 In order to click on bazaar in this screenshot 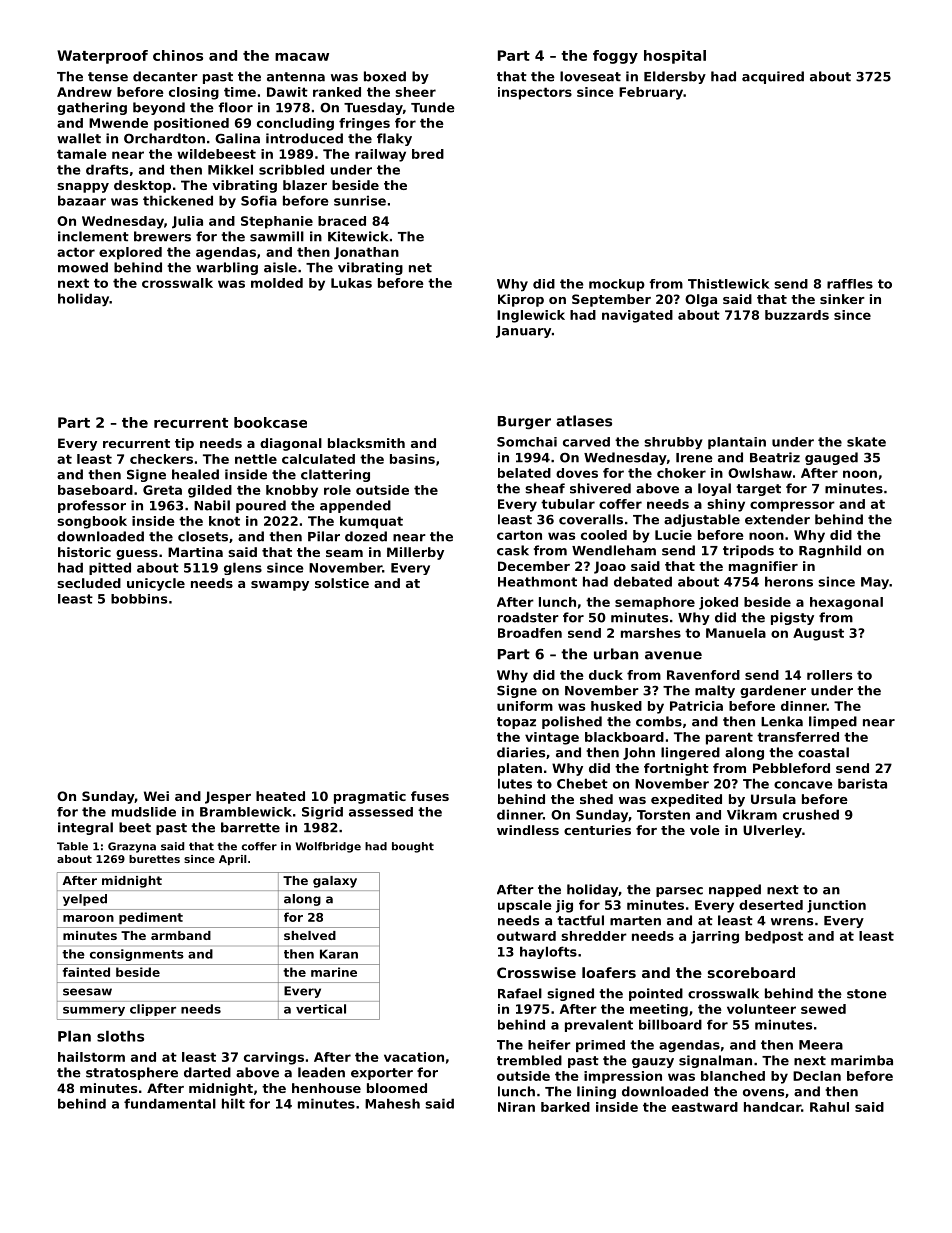, I will do `click(82, 200)`.
